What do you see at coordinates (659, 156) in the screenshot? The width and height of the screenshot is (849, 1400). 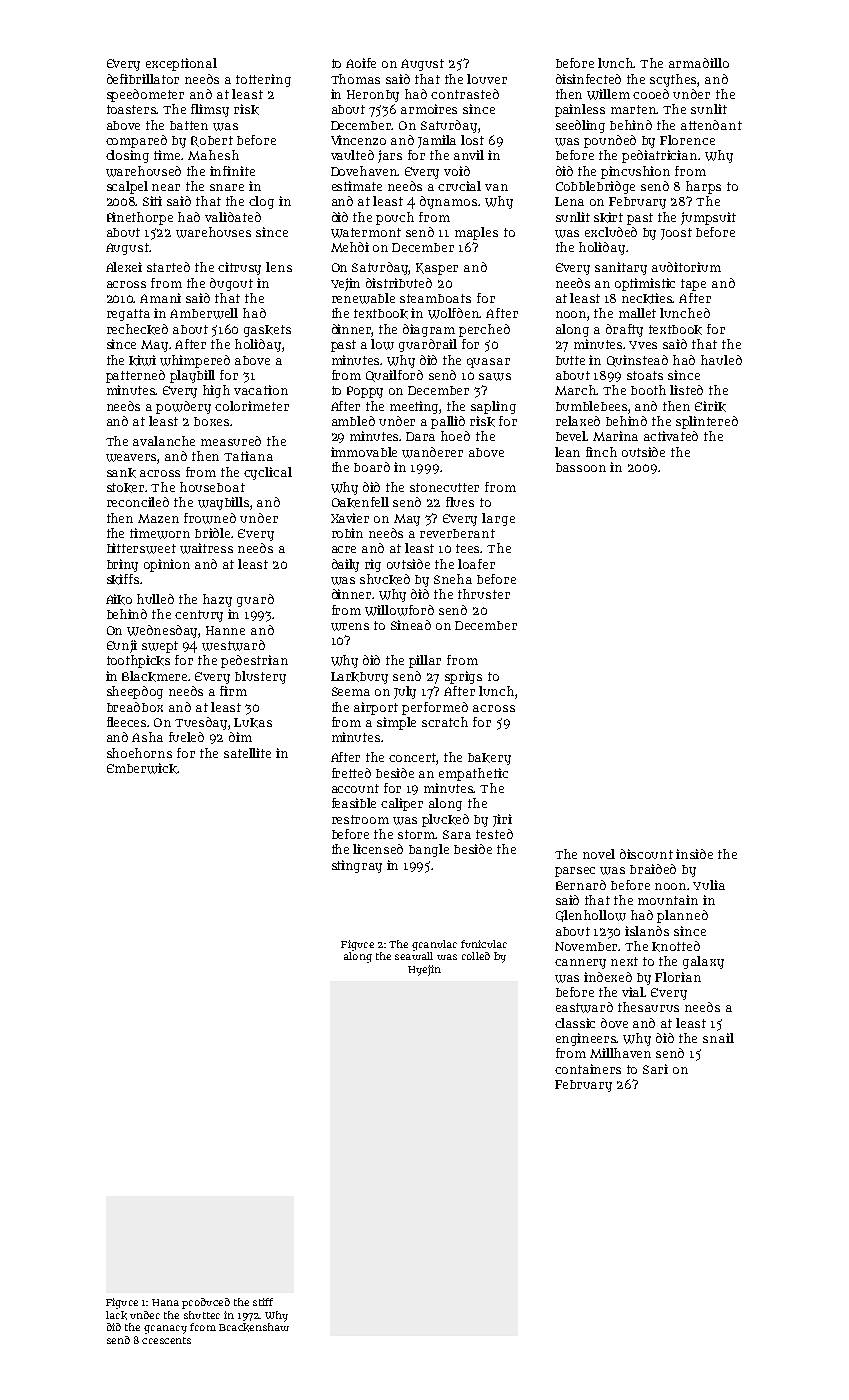 I see `pediatrician` at bounding box center [659, 156].
